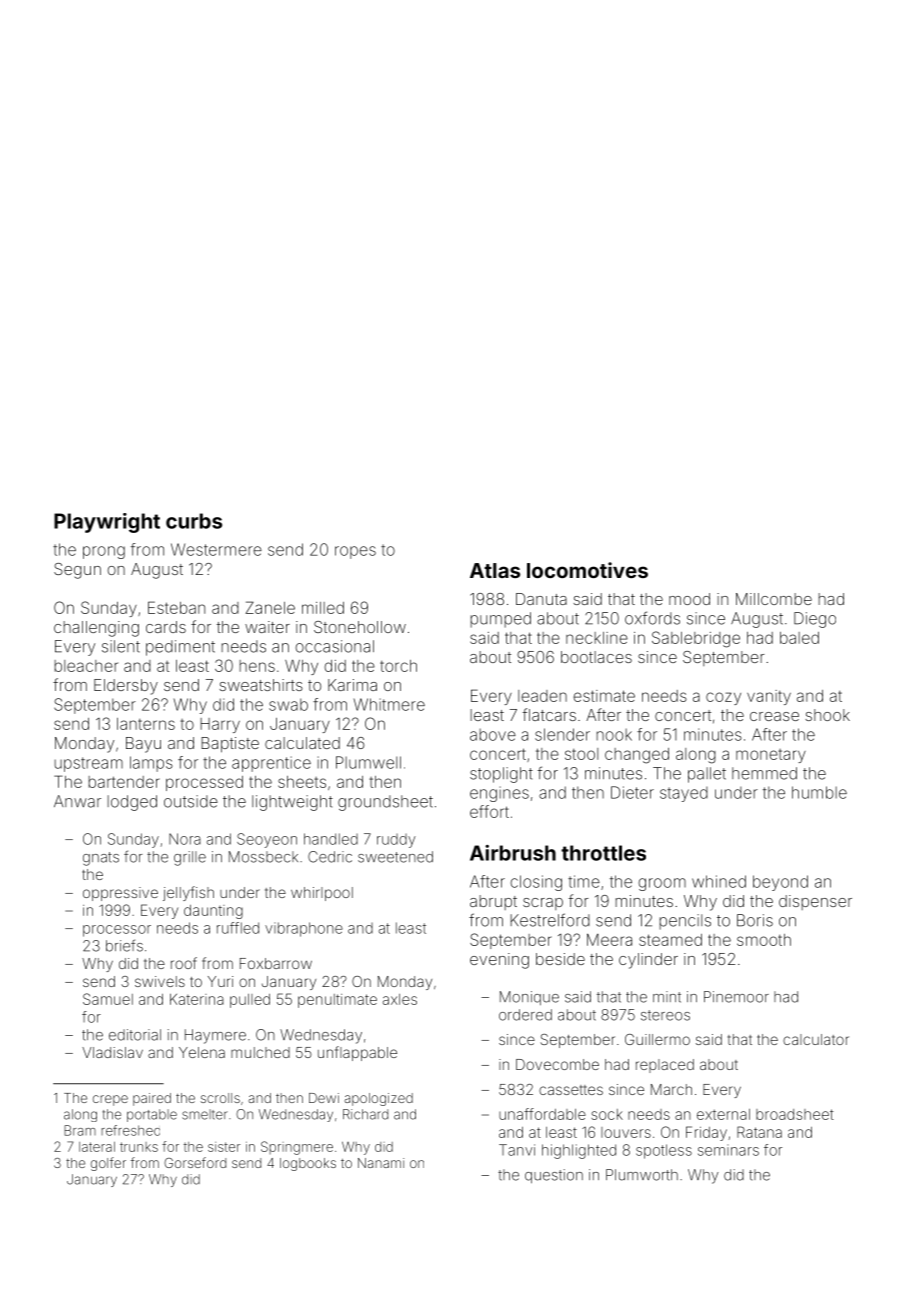  Describe the element at coordinates (77, 801) in the page. I see `Anwar` at that location.
